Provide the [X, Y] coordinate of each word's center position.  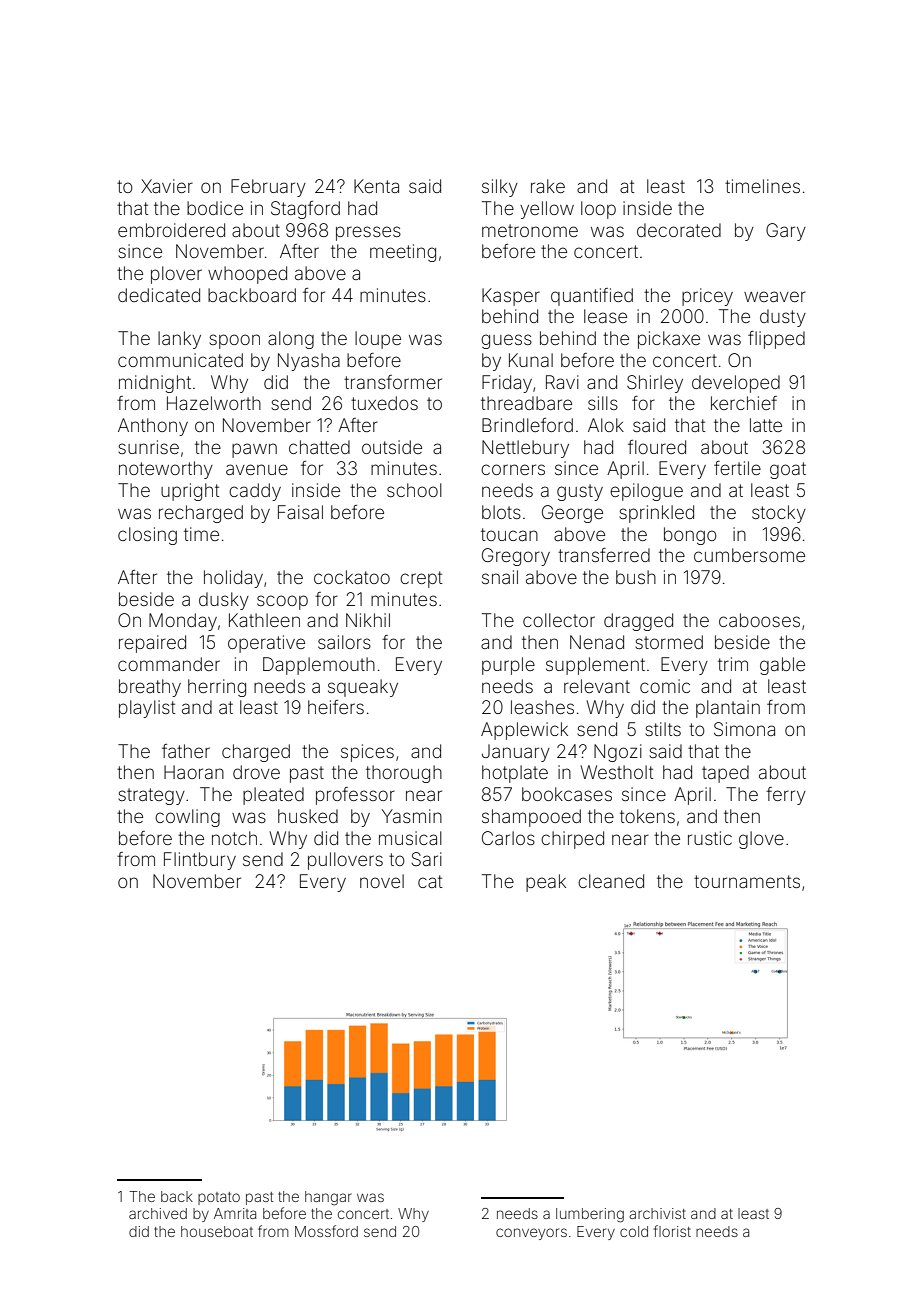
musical [410, 838]
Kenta [376, 186]
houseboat [217, 1231]
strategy [151, 796]
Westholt [616, 772]
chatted [319, 447]
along [291, 340]
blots [501, 512]
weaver [775, 296]
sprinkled [656, 514]
